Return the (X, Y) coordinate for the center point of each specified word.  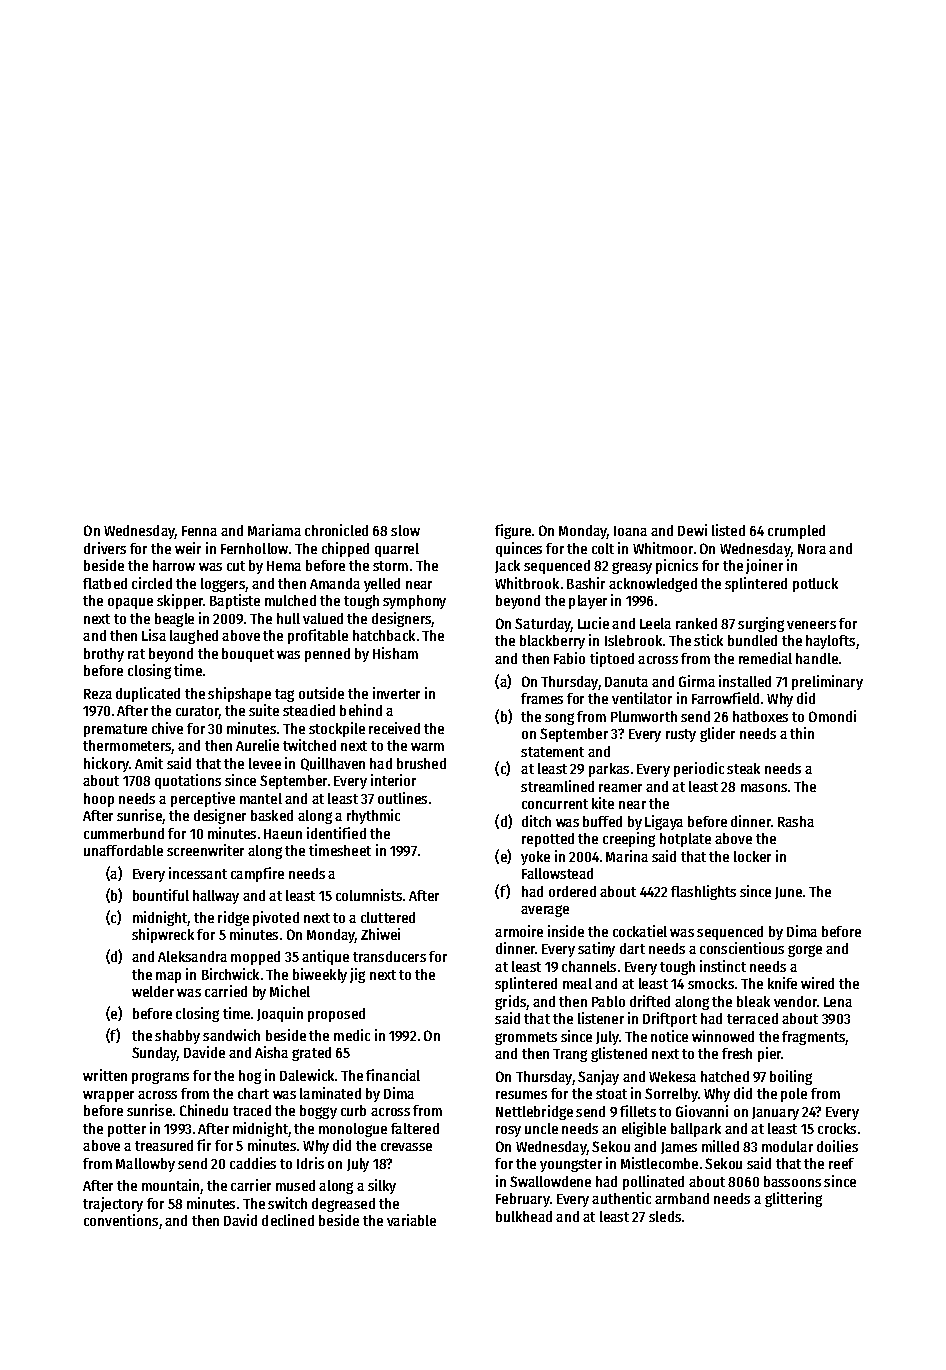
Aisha (271, 1052)
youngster (571, 1165)
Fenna (199, 531)
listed (728, 530)
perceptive (203, 799)
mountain (170, 1185)
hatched (725, 1076)
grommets (526, 1038)
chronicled (336, 530)
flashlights (703, 892)
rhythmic (373, 816)
